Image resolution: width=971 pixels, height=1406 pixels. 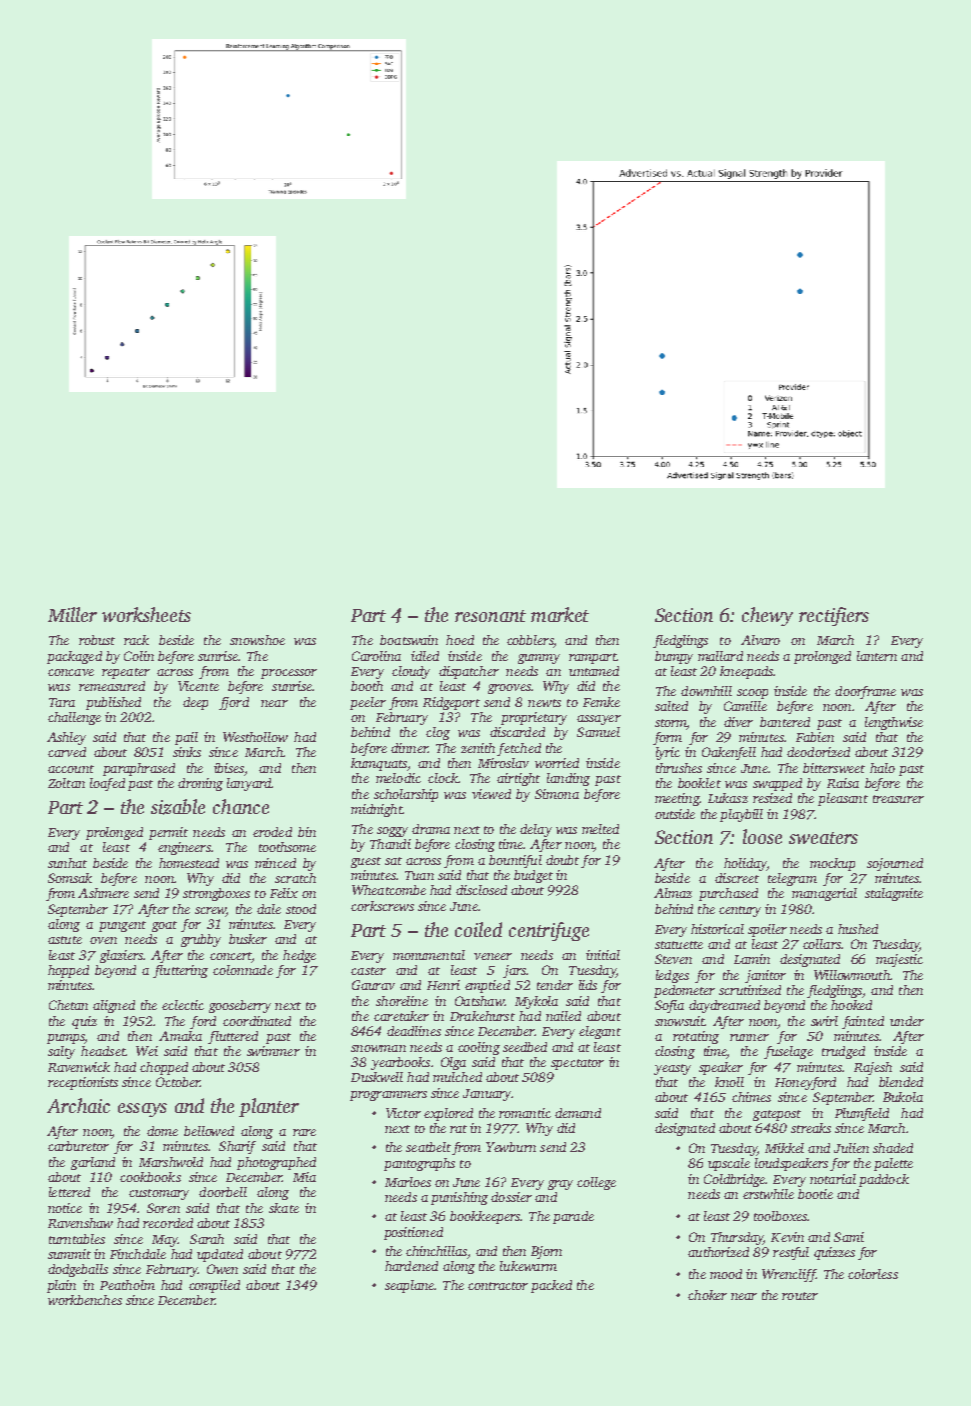 I want to click on gatepost, so click(x=777, y=1115).
